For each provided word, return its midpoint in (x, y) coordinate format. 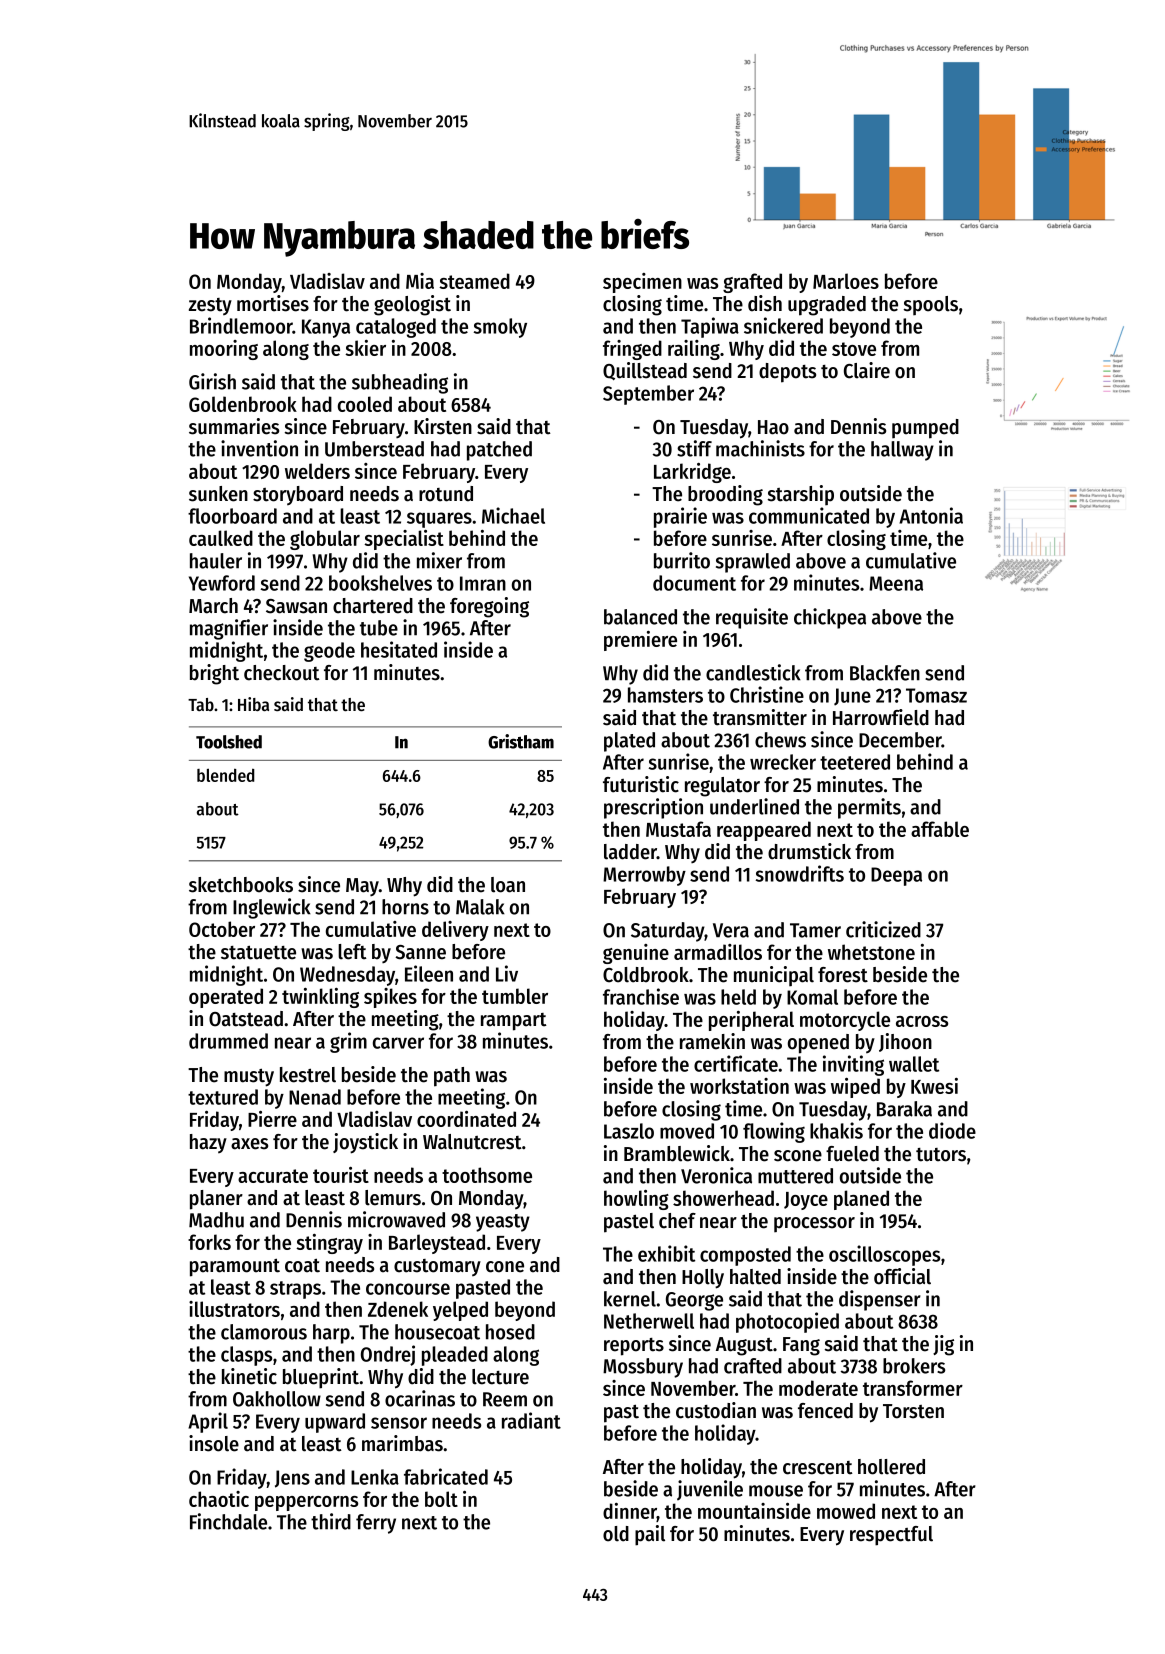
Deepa (896, 876)
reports (634, 1347)
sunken (218, 494)
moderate (818, 1388)
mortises (273, 303)
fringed (632, 350)
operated (226, 998)
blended (225, 775)
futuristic (641, 784)
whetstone (871, 952)
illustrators (234, 1309)
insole (214, 1443)
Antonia (931, 515)
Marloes (846, 281)
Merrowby (644, 876)
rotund (446, 494)
